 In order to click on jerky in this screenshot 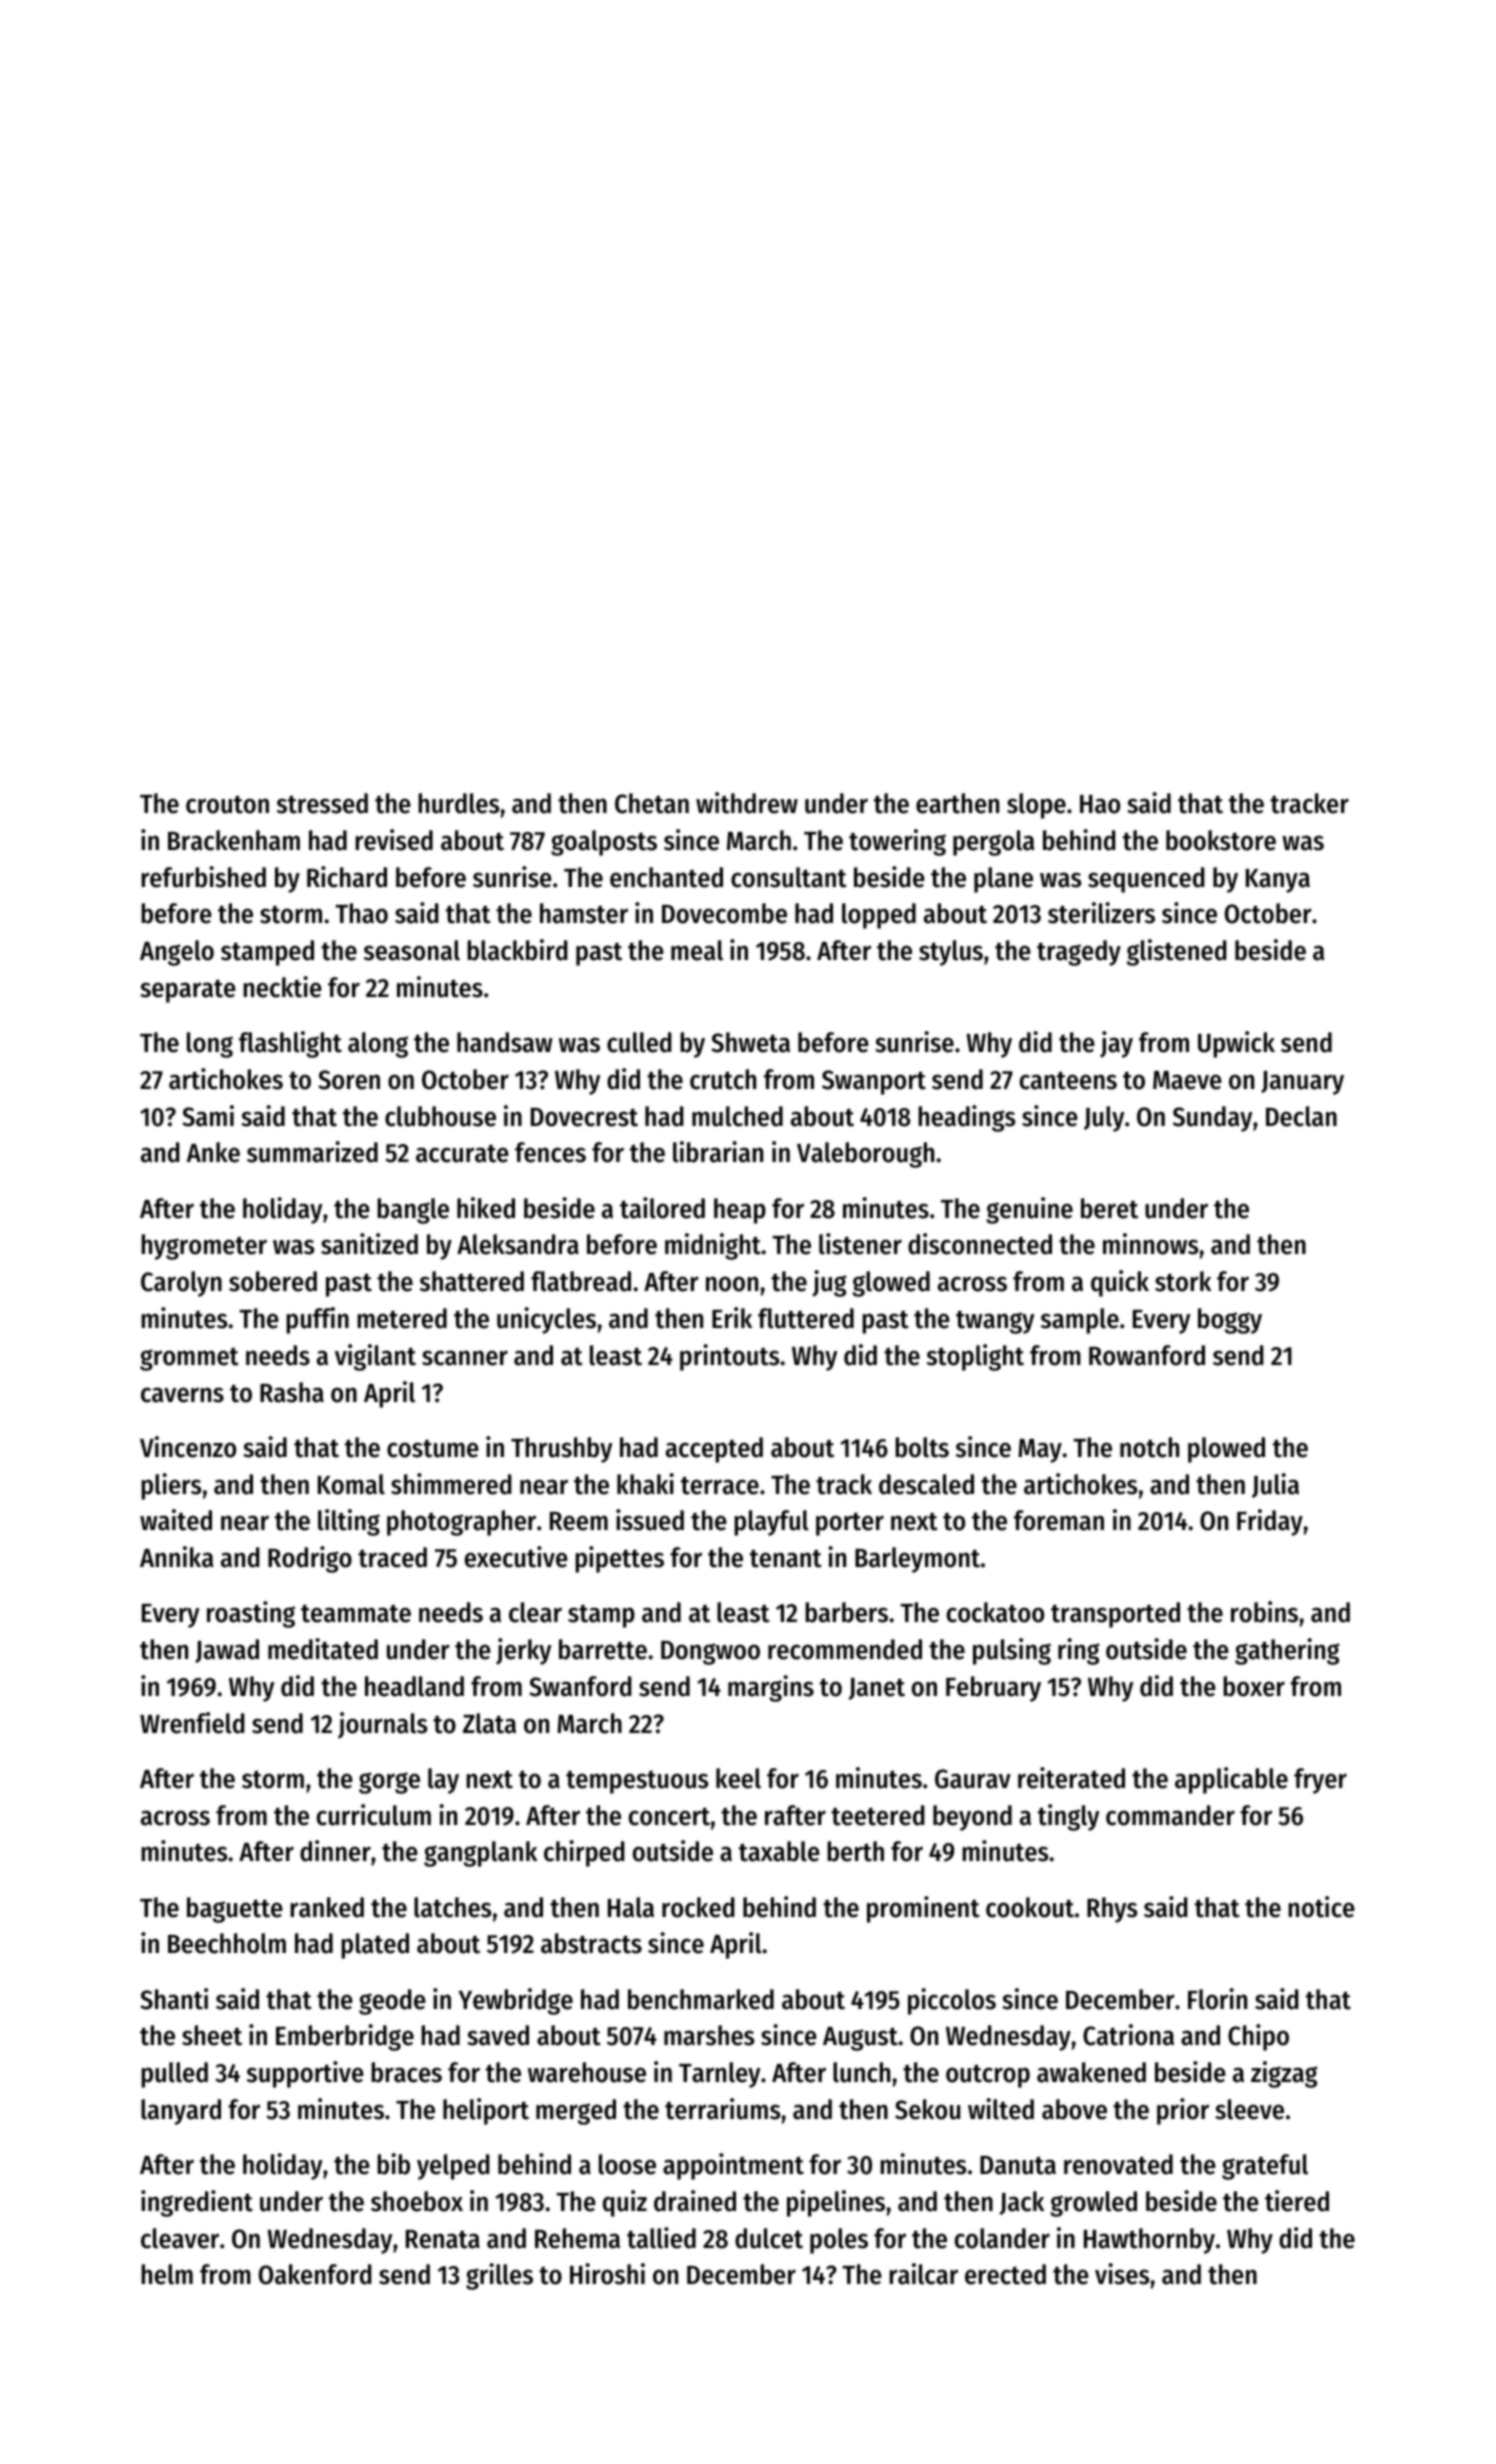, I will do `click(523, 1651)`.
